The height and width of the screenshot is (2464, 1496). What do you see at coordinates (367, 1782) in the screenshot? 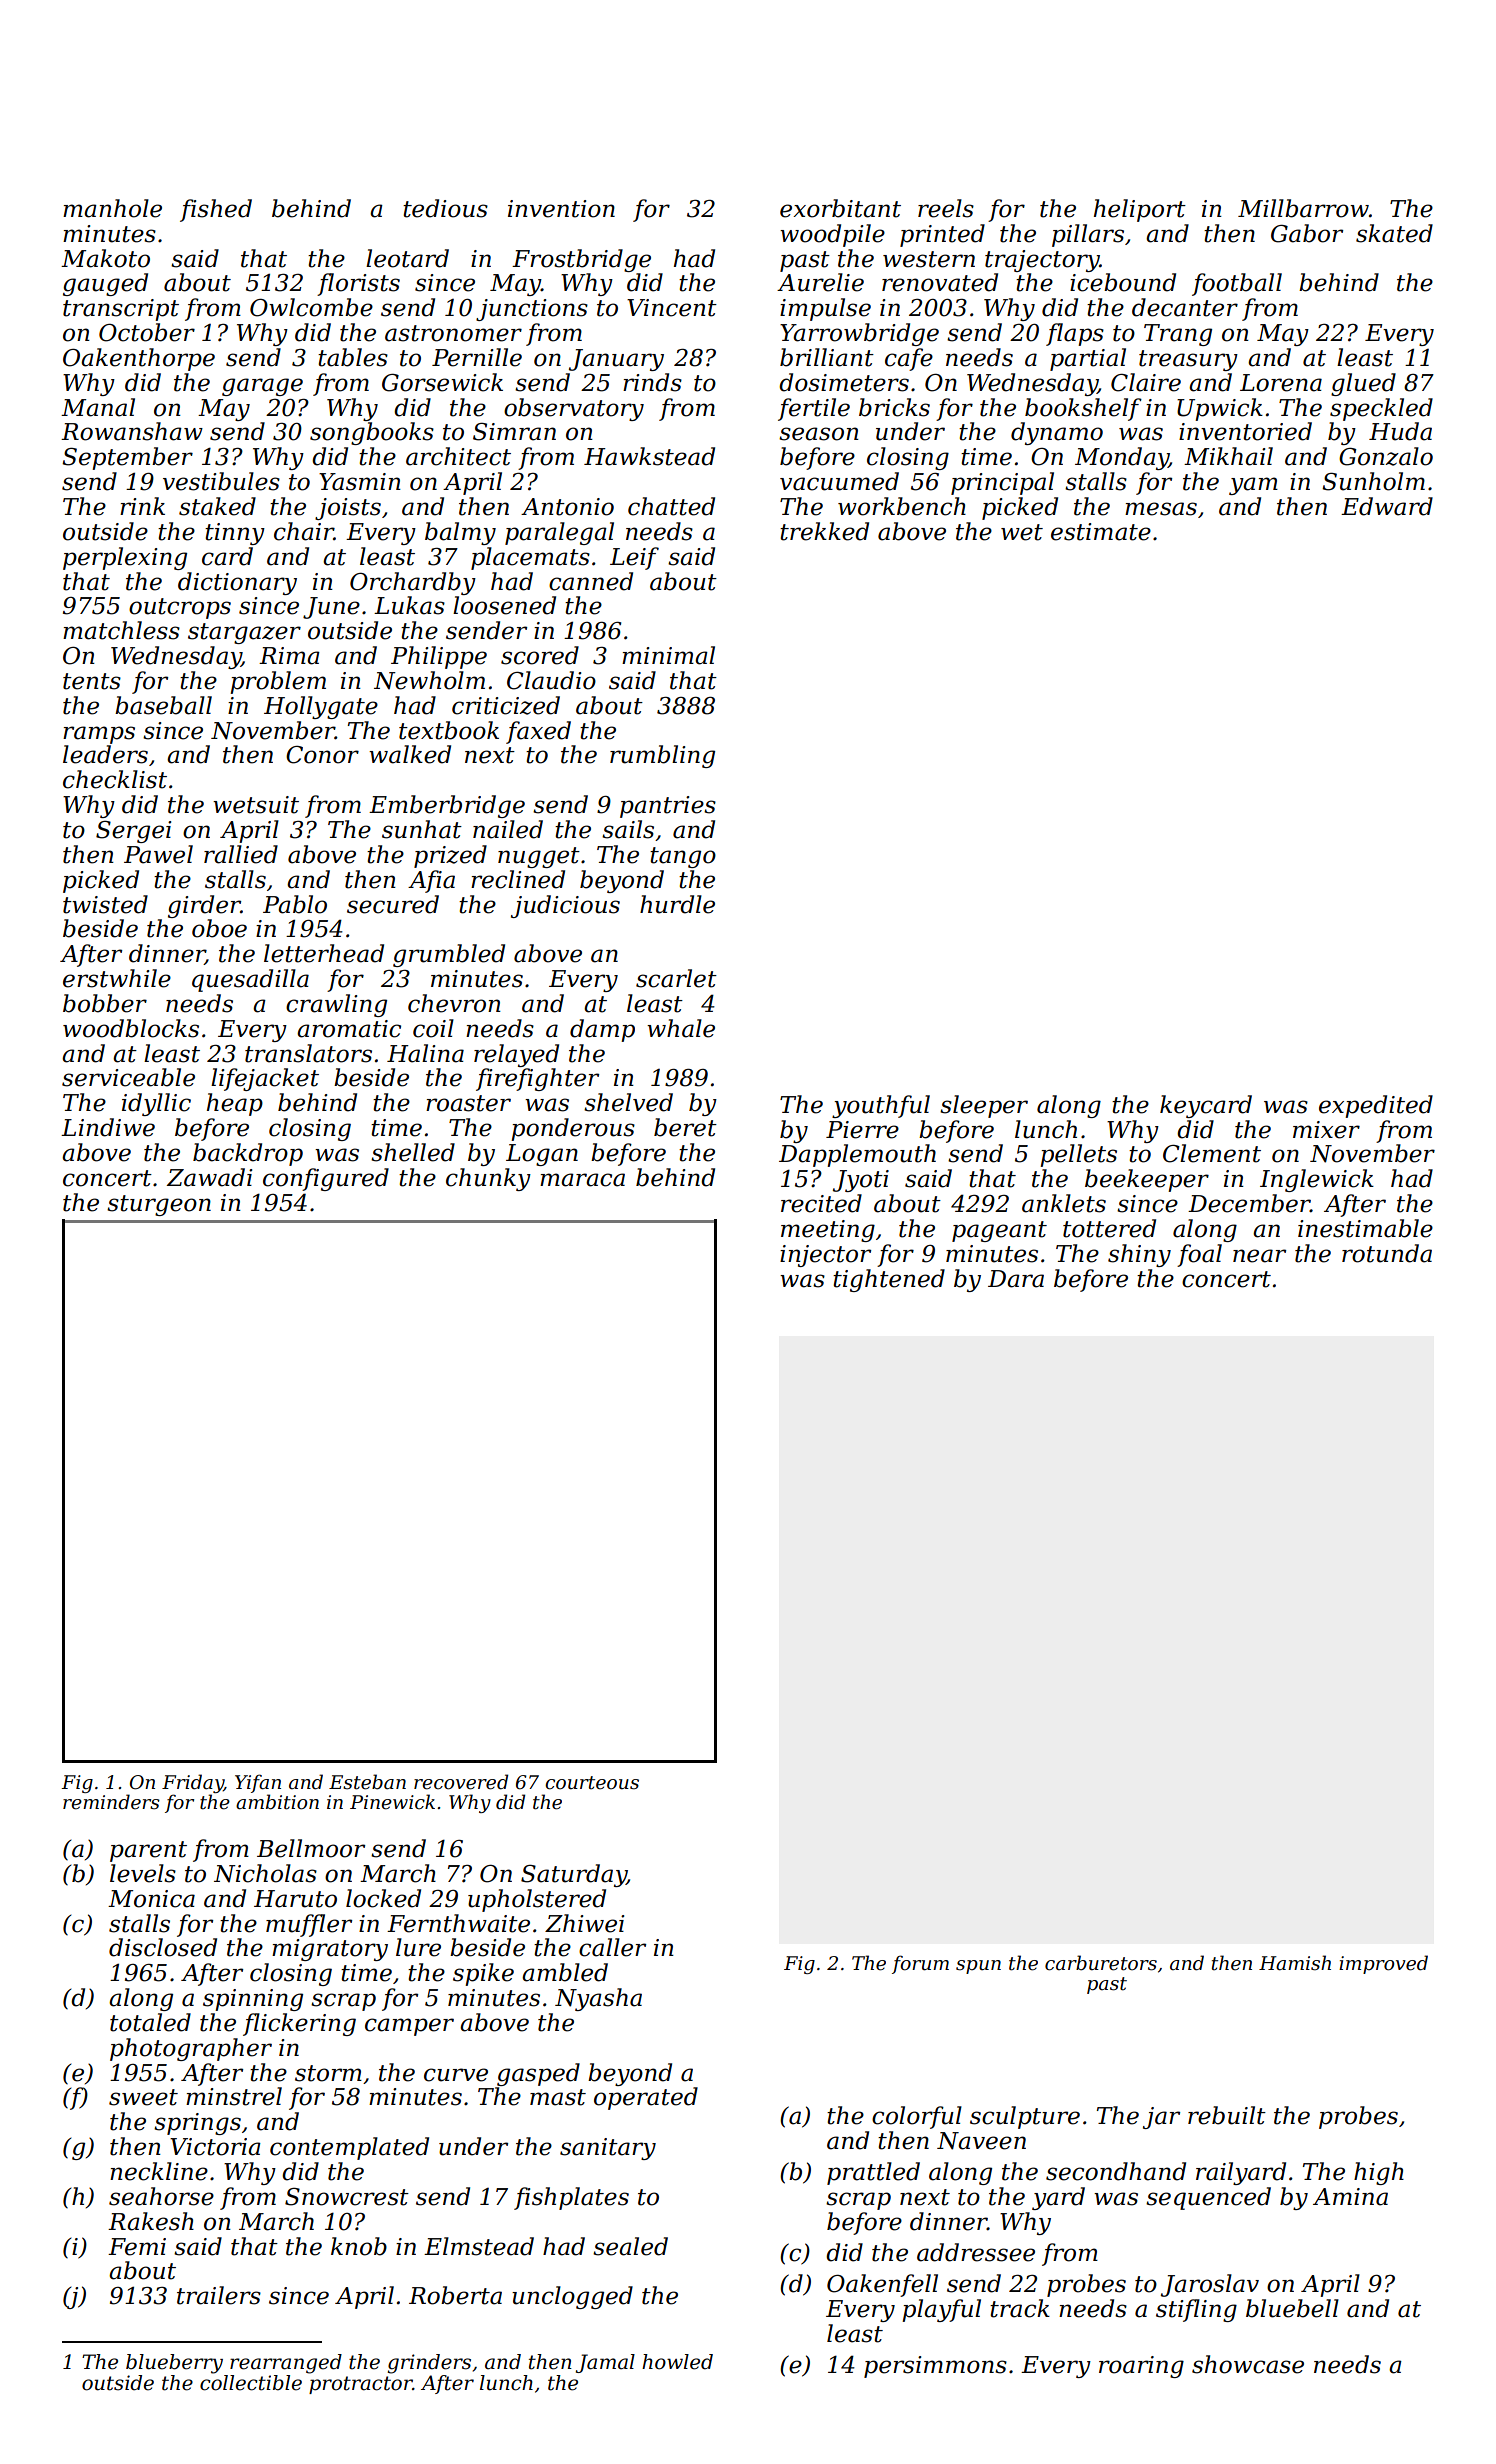
I see `Esteban` at bounding box center [367, 1782].
